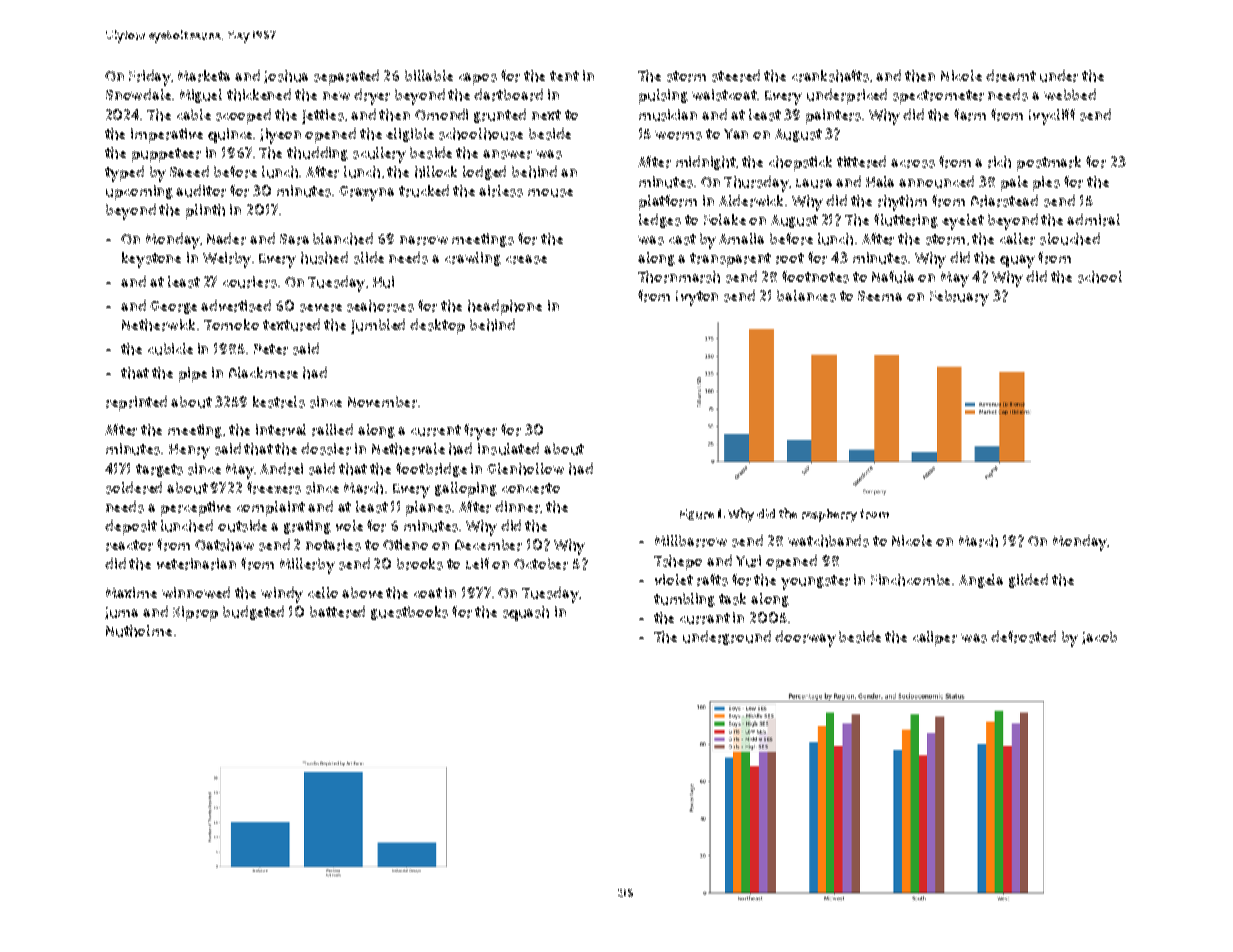 The height and width of the document is (952, 1233). I want to click on pies, so click(1046, 183).
